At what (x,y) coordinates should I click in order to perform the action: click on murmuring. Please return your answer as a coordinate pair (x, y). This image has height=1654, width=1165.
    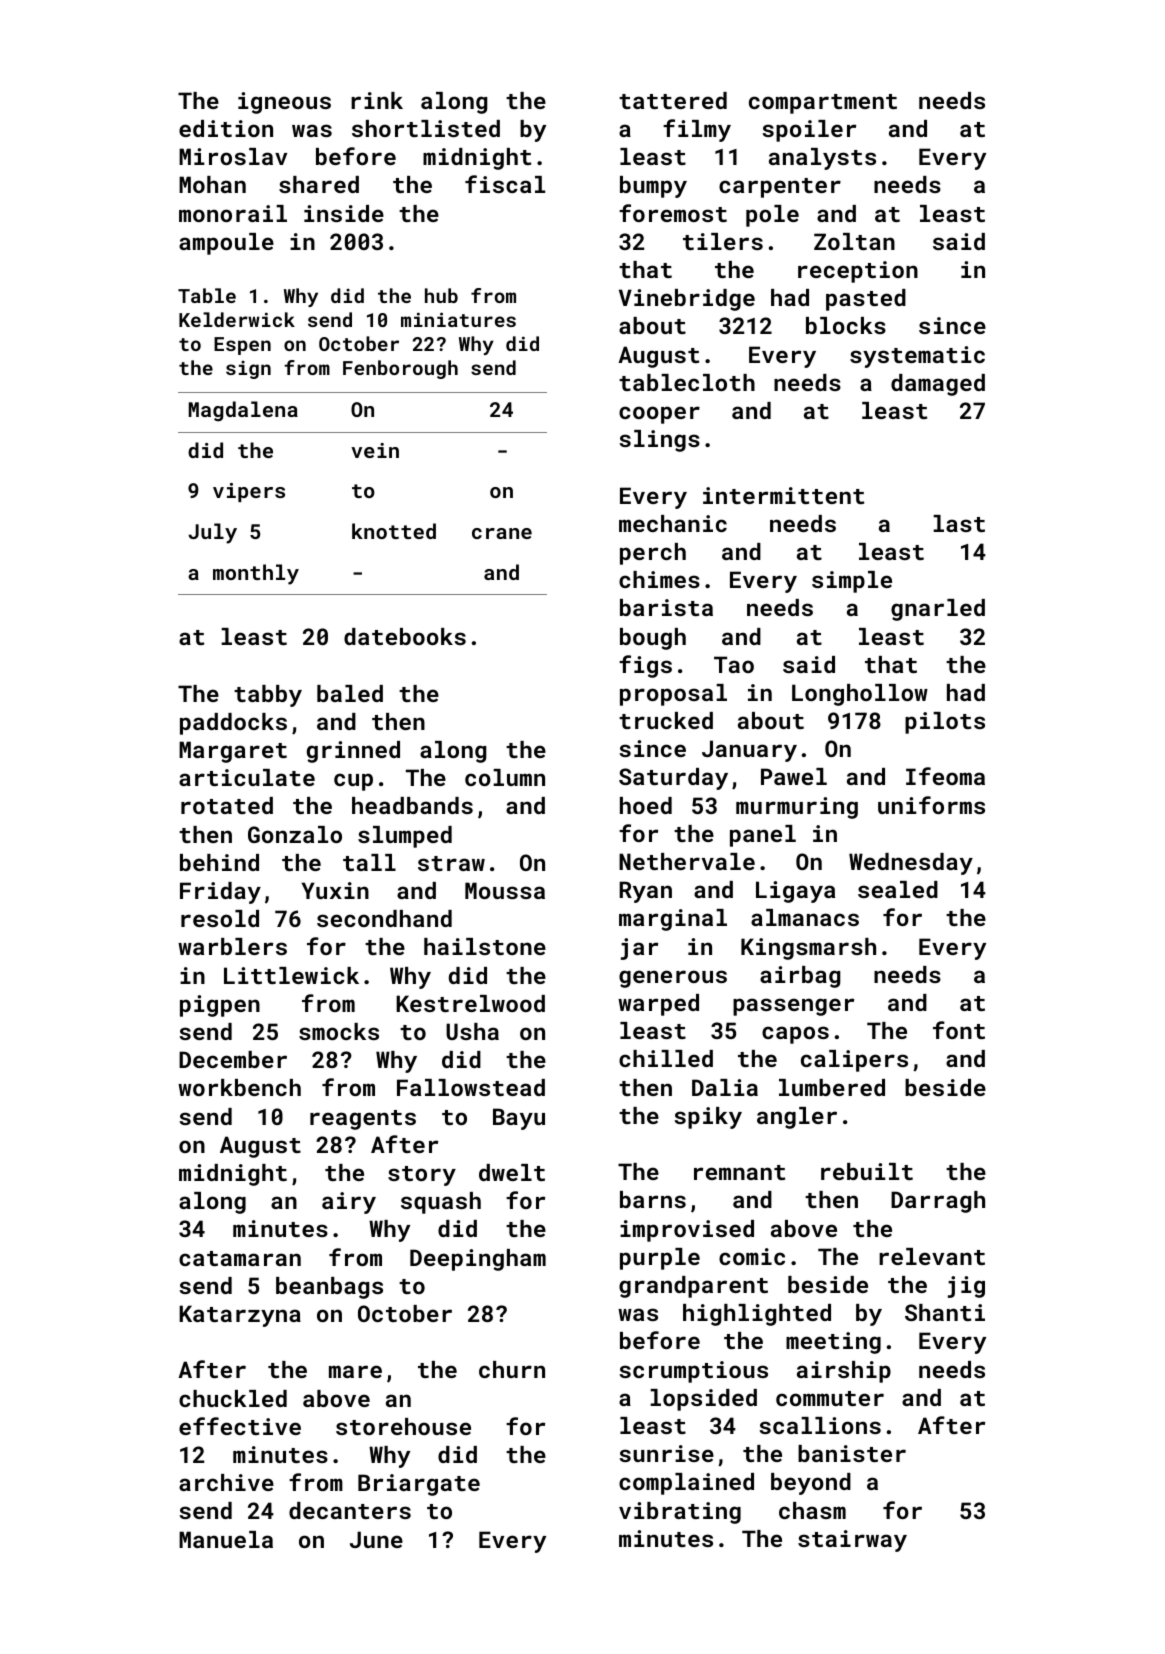
    Looking at the image, I should click on (797, 808).
